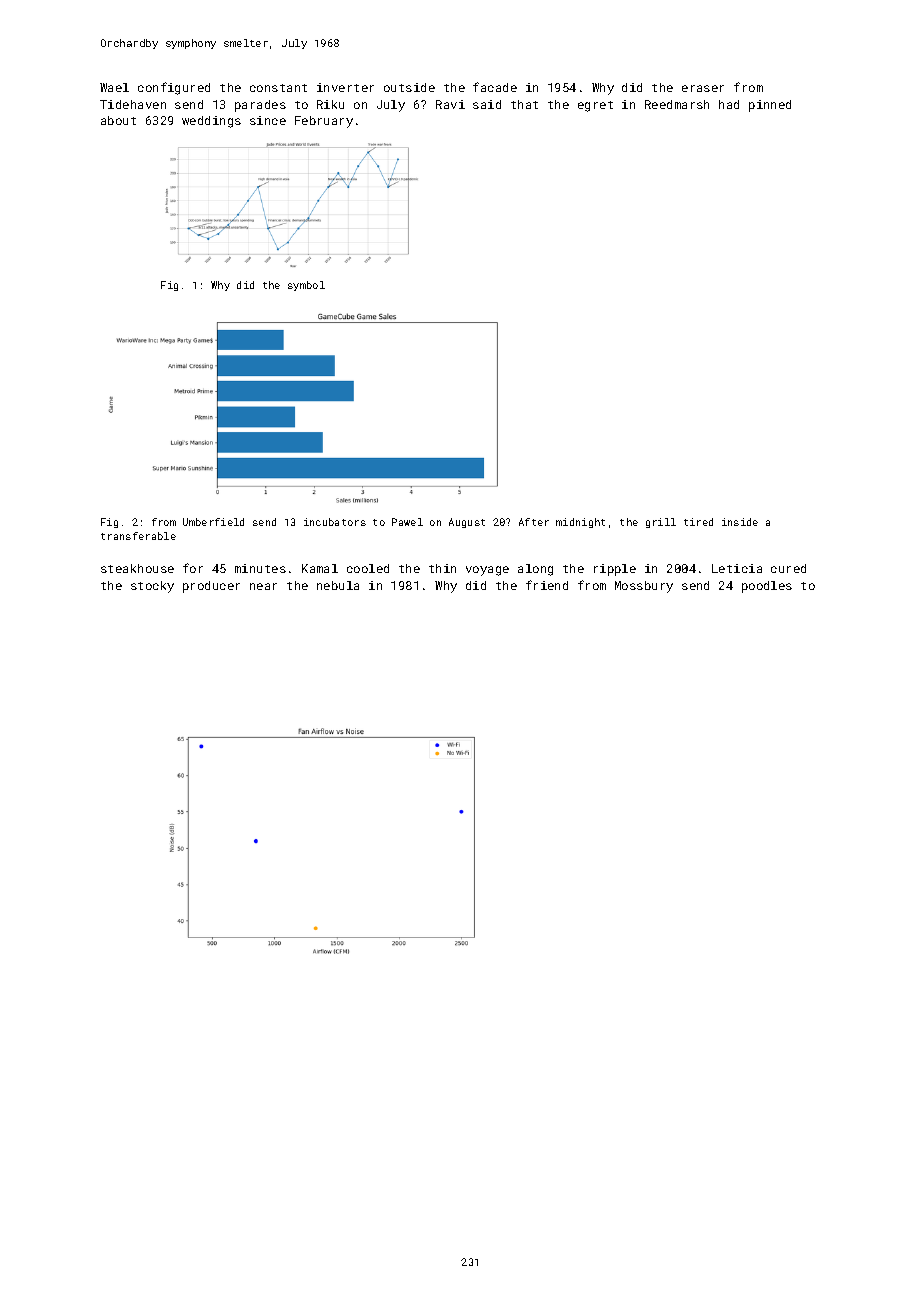 The image size is (924, 1308). What do you see at coordinates (450, 104) in the page?
I see `Ravi` at bounding box center [450, 104].
